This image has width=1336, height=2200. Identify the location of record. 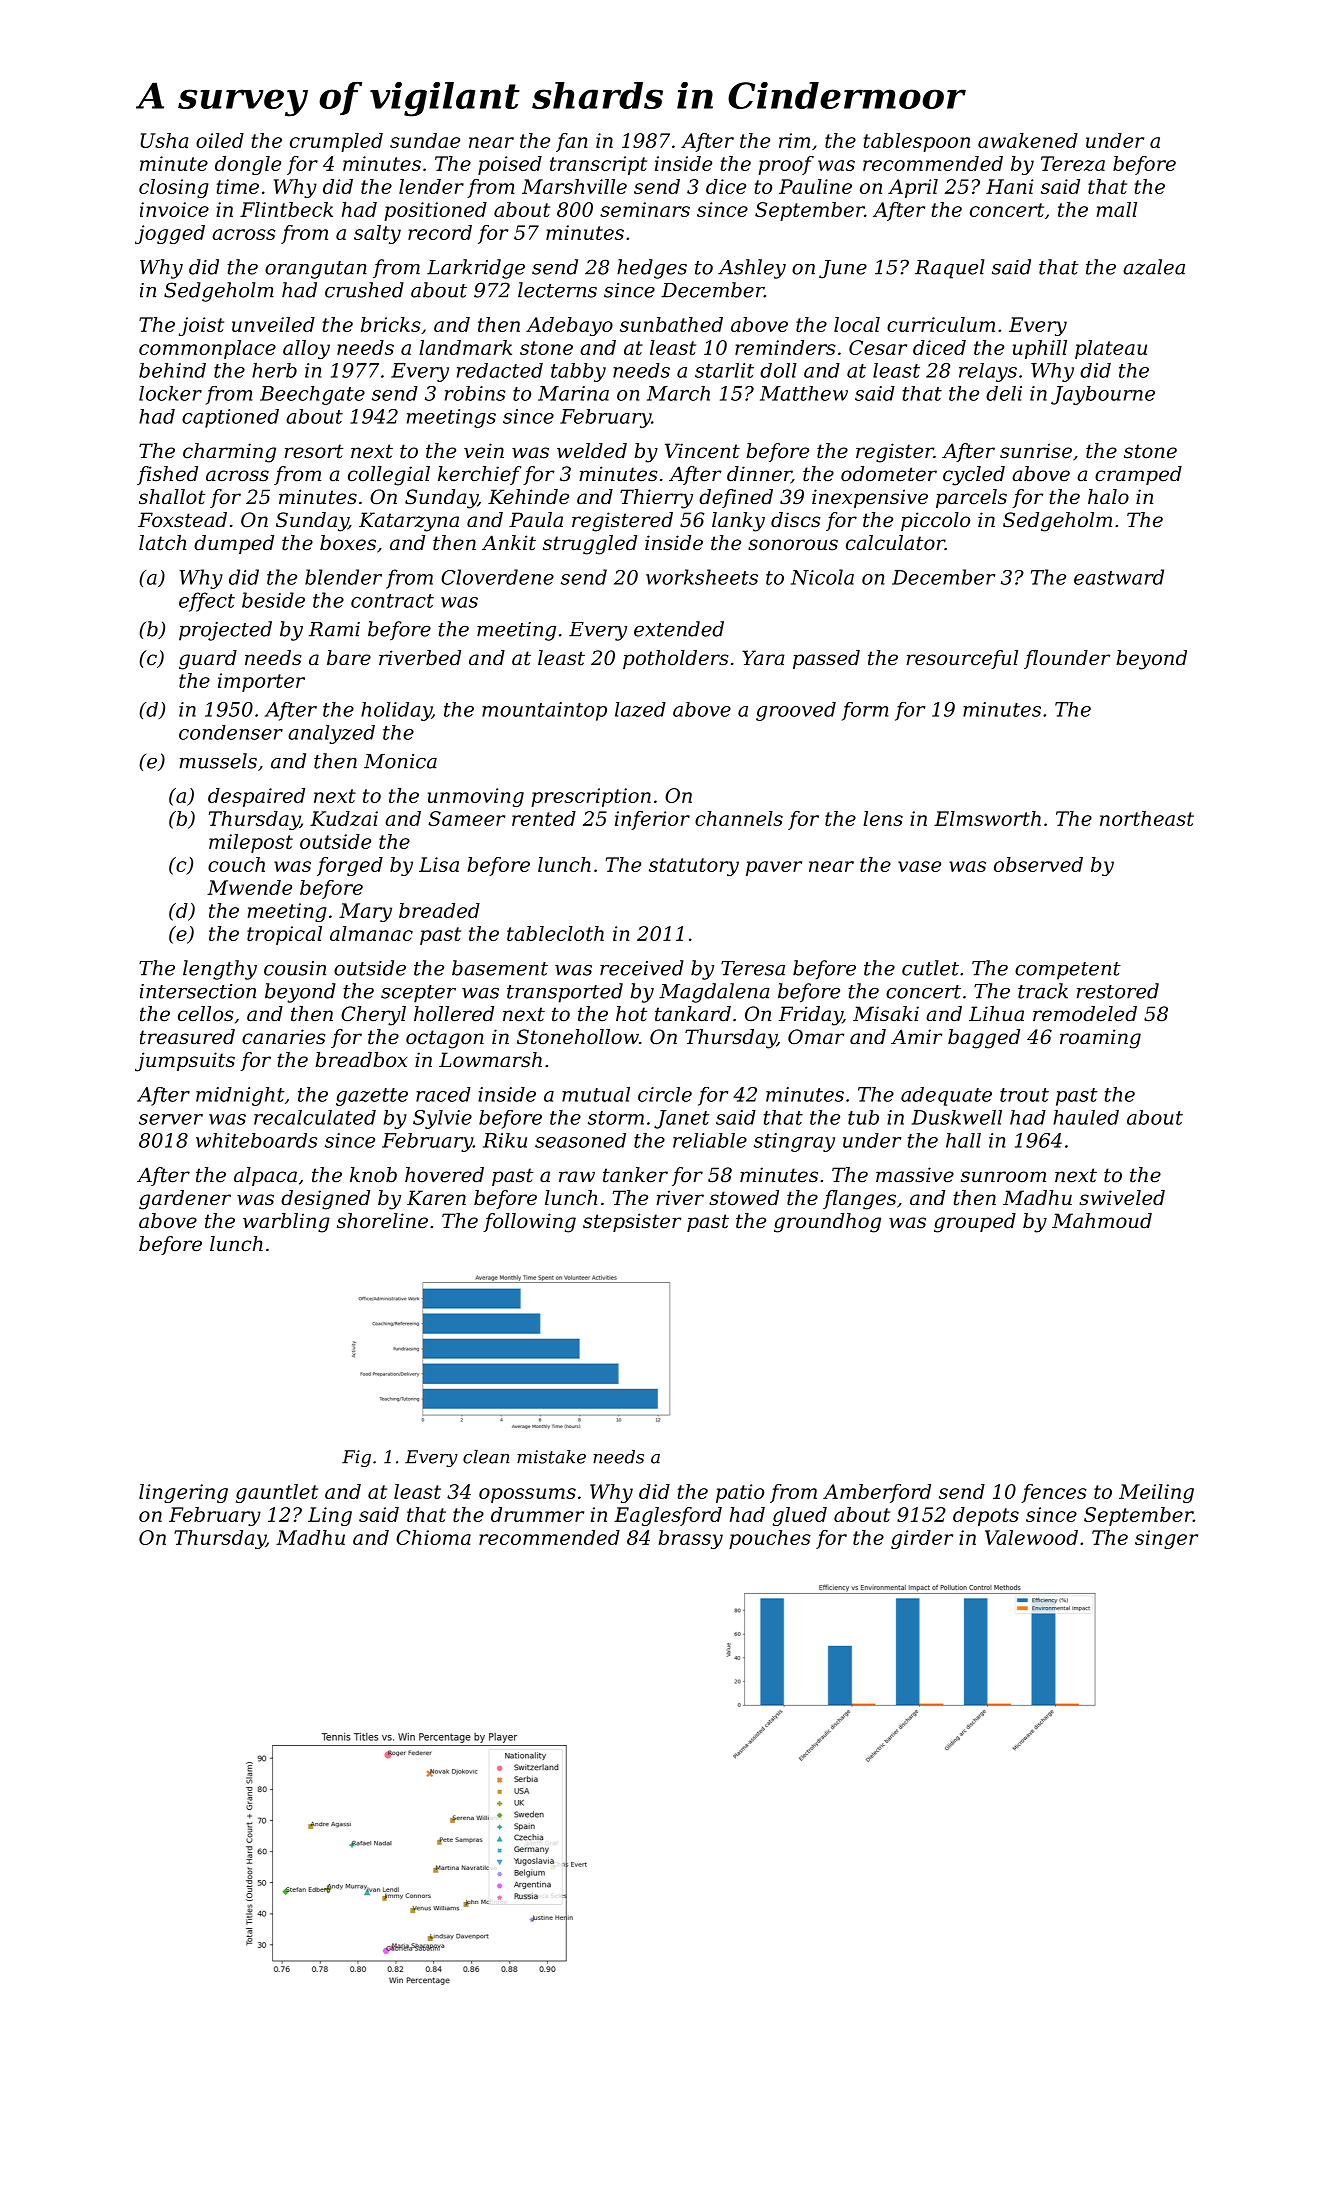
(440, 232).
